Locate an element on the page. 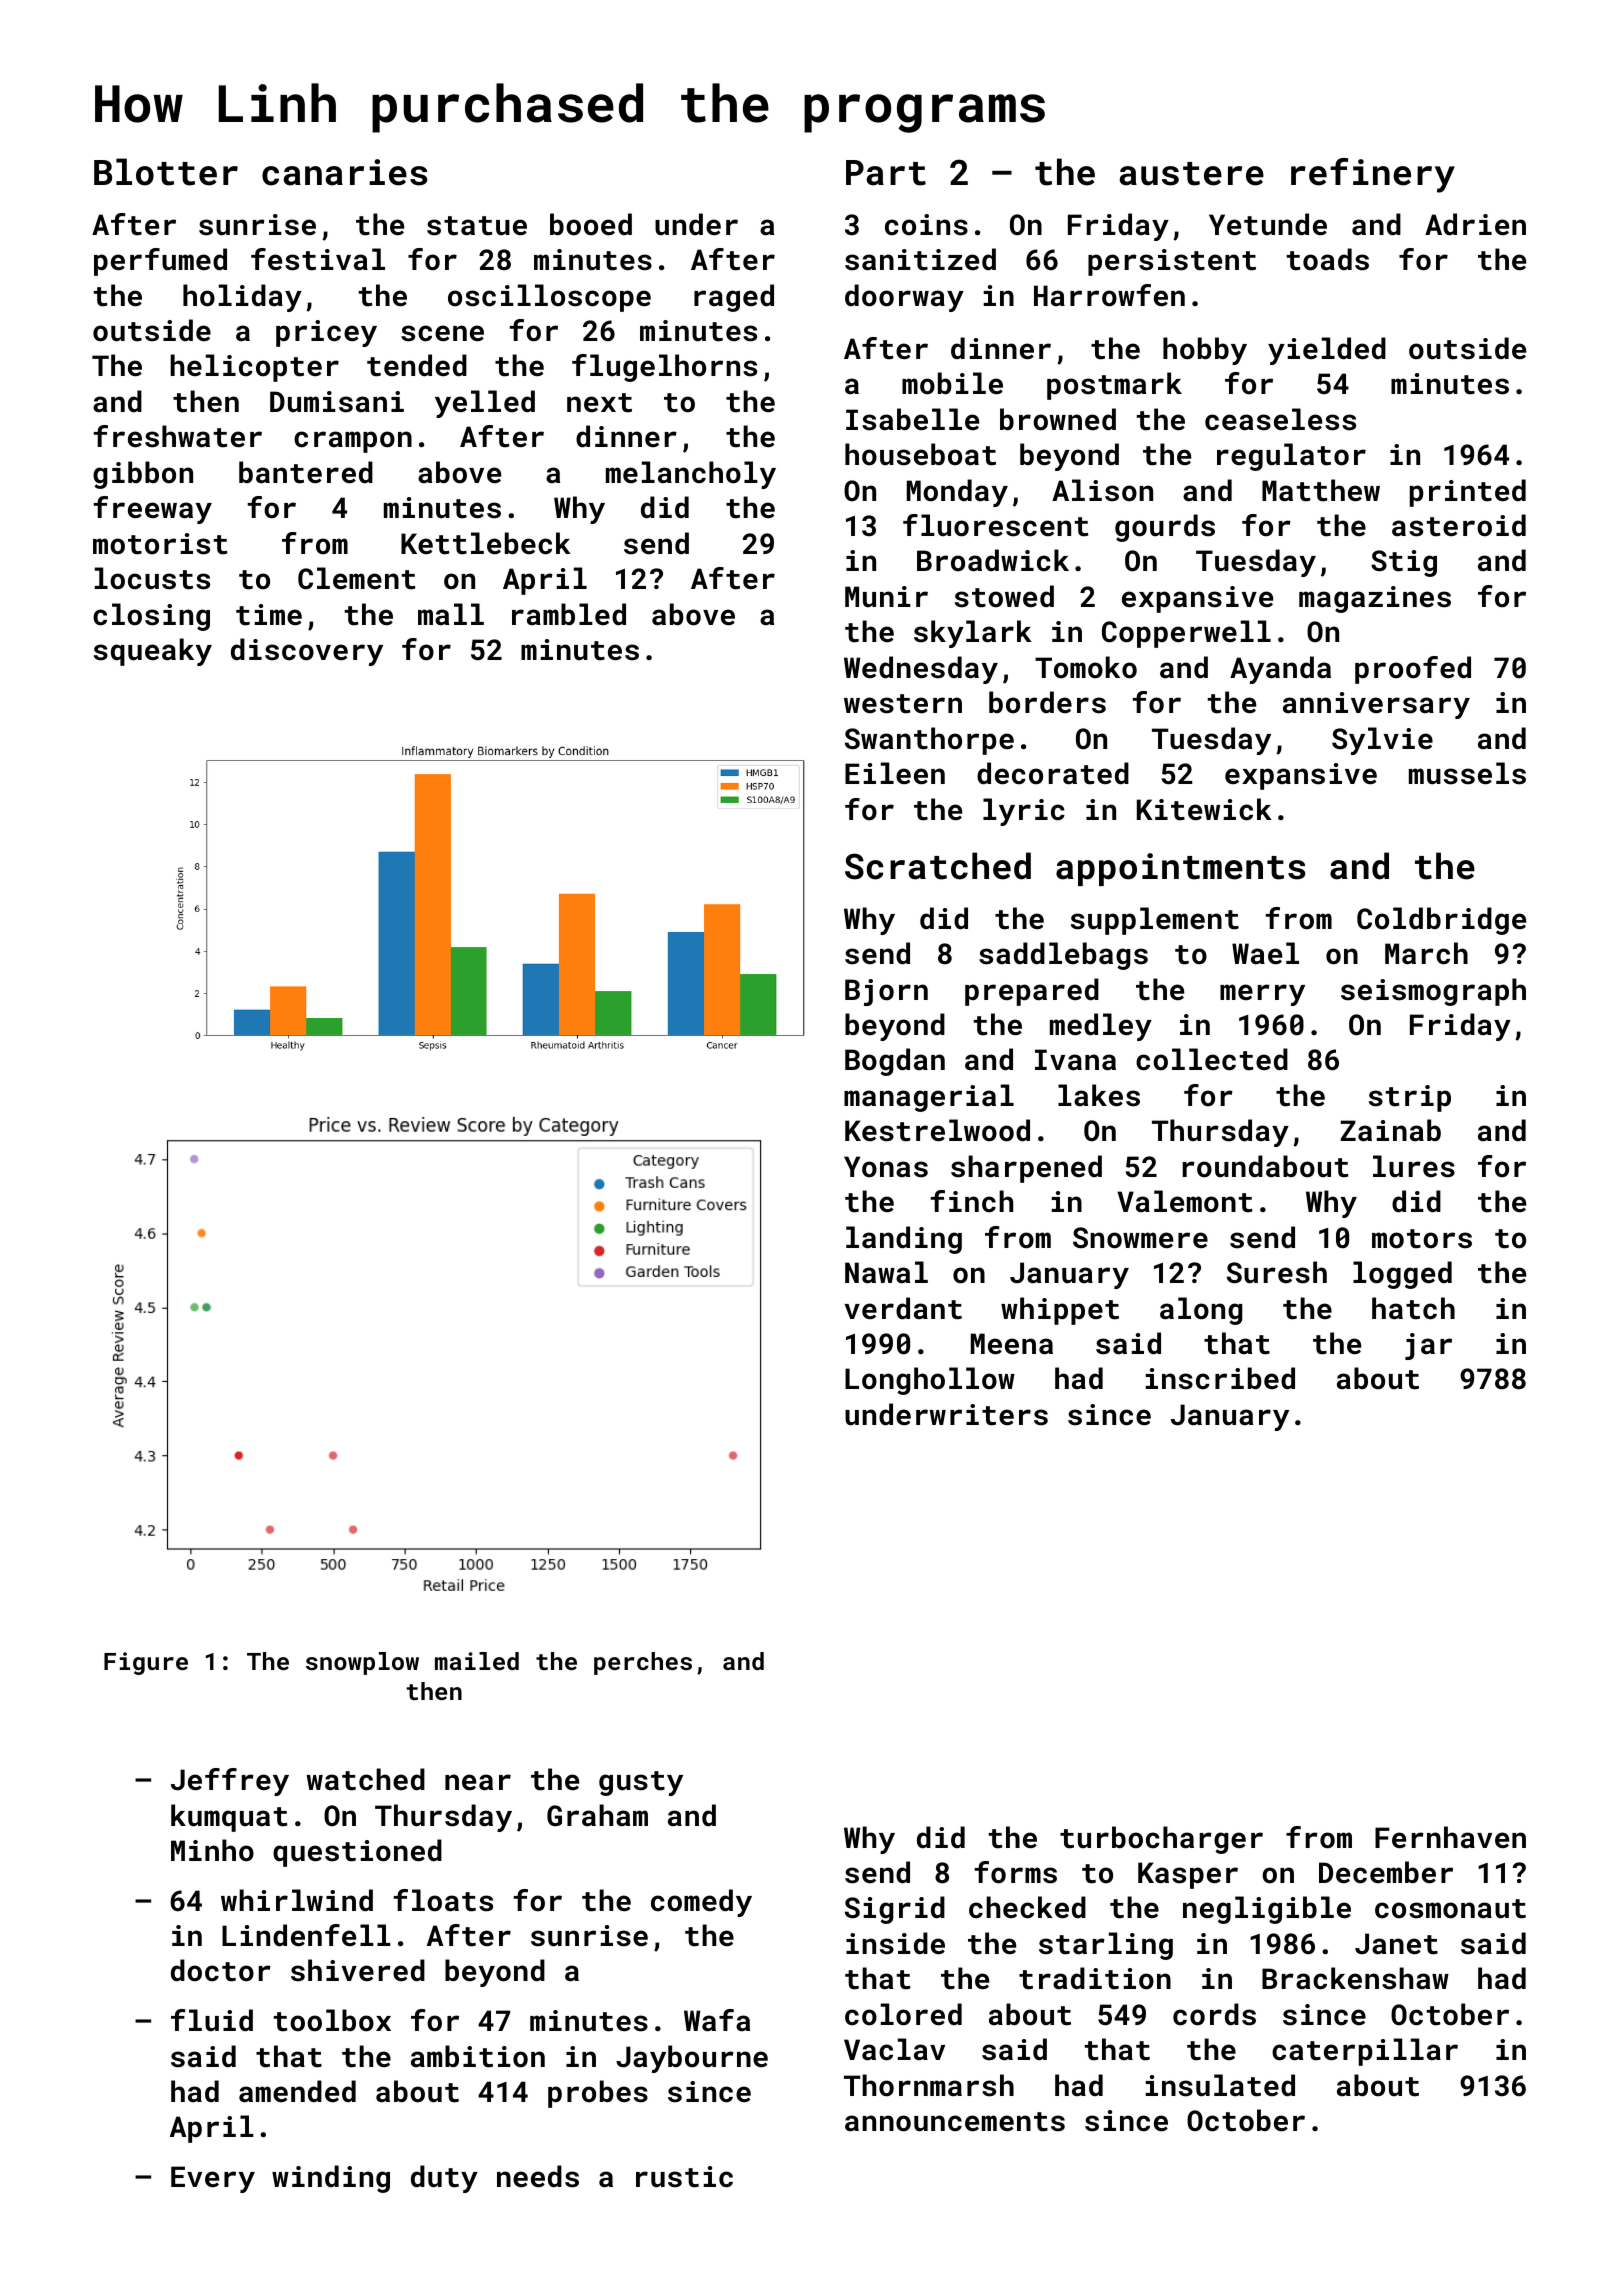 This document has width=1620, height=2292. Every is located at coordinates (213, 2179).
